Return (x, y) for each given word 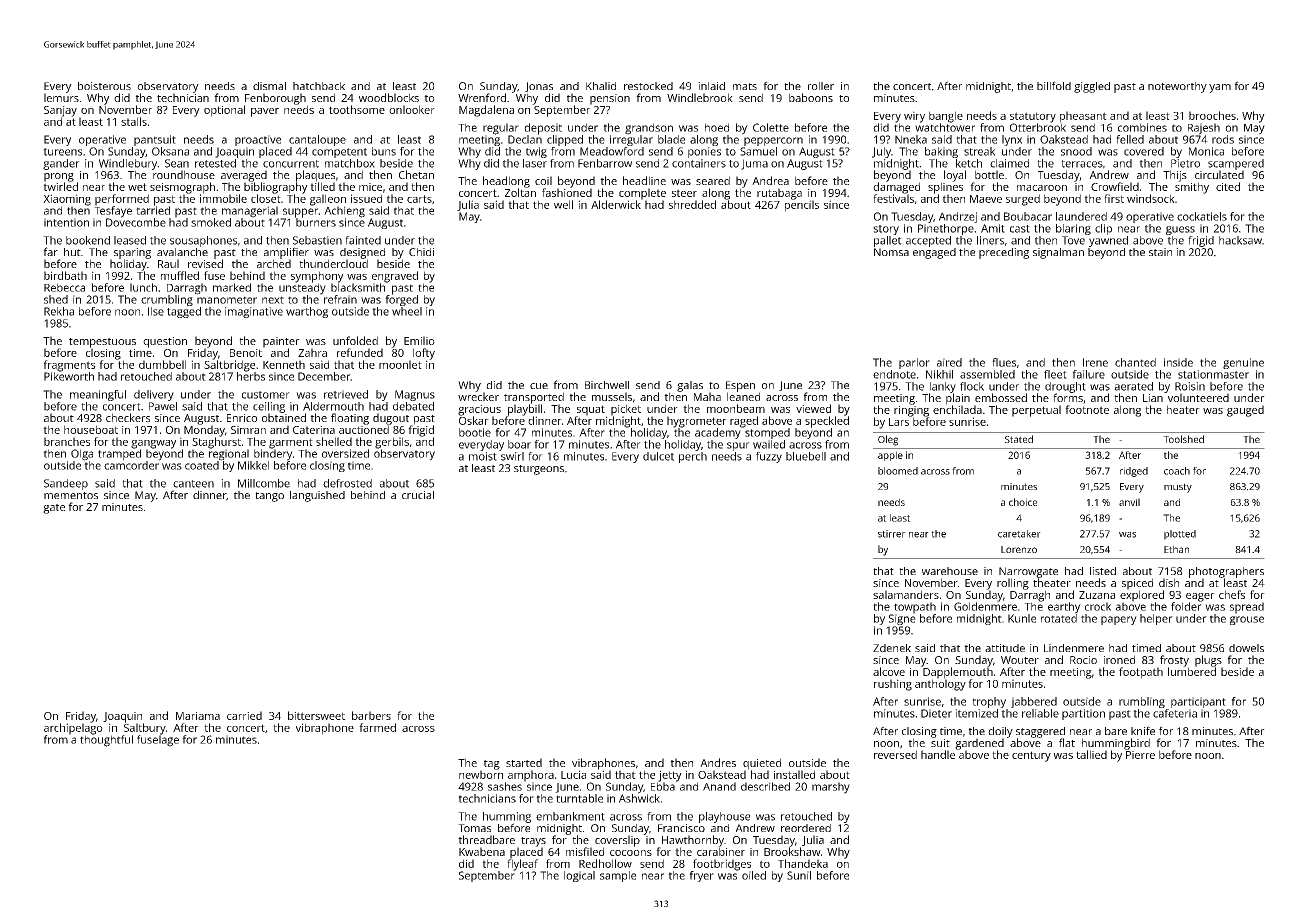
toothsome (357, 109)
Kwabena (482, 851)
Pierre (1140, 755)
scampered (1236, 164)
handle (938, 754)
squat (591, 410)
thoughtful (106, 741)
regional (229, 455)
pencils (802, 206)
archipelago (73, 729)
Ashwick (639, 798)
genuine (1243, 363)
